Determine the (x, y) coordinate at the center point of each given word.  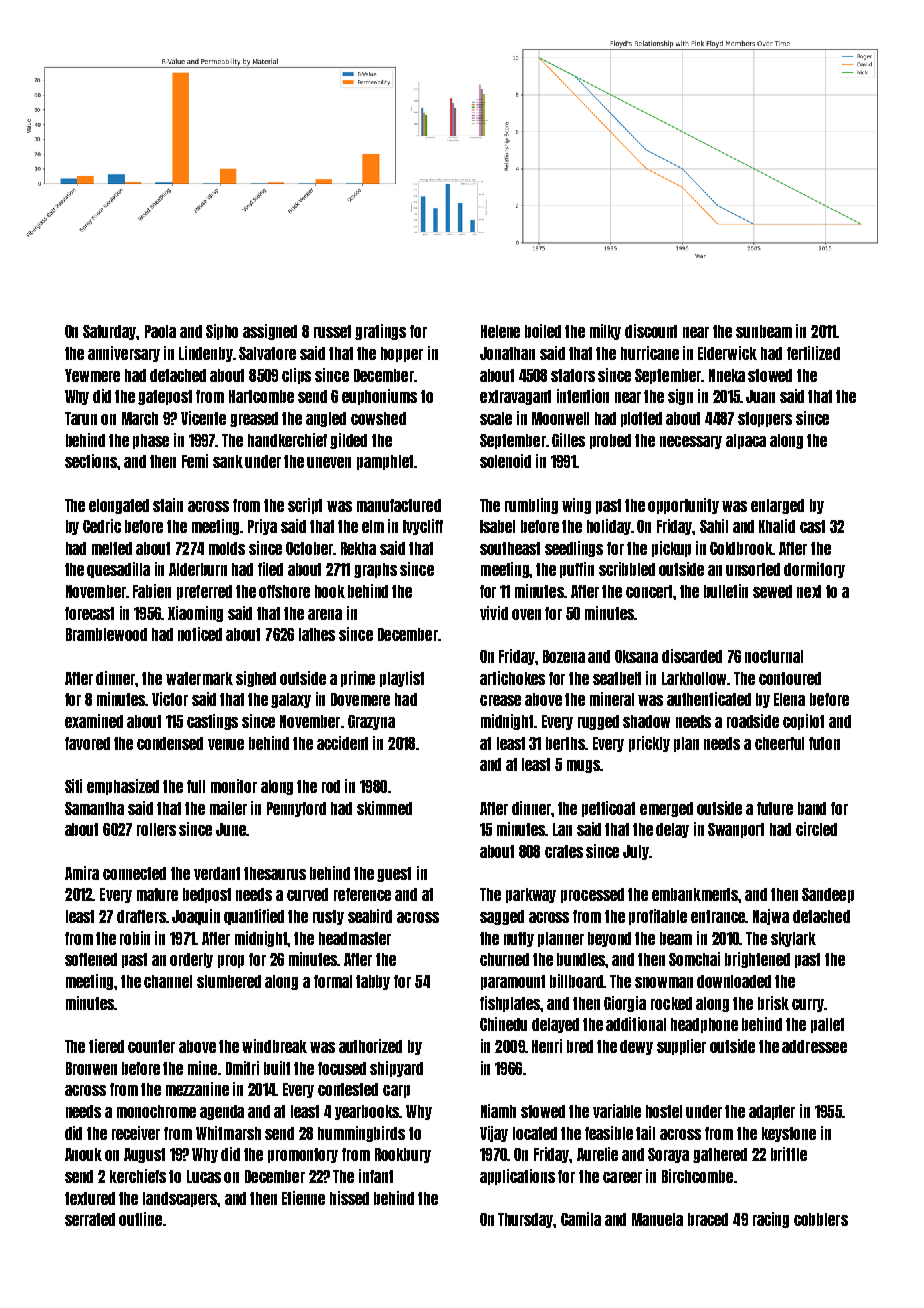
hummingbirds (361, 1134)
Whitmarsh (228, 1133)
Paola (160, 331)
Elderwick (727, 353)
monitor (234, 786)
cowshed (378, 418)
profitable (658, 917)
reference (362, 894)
